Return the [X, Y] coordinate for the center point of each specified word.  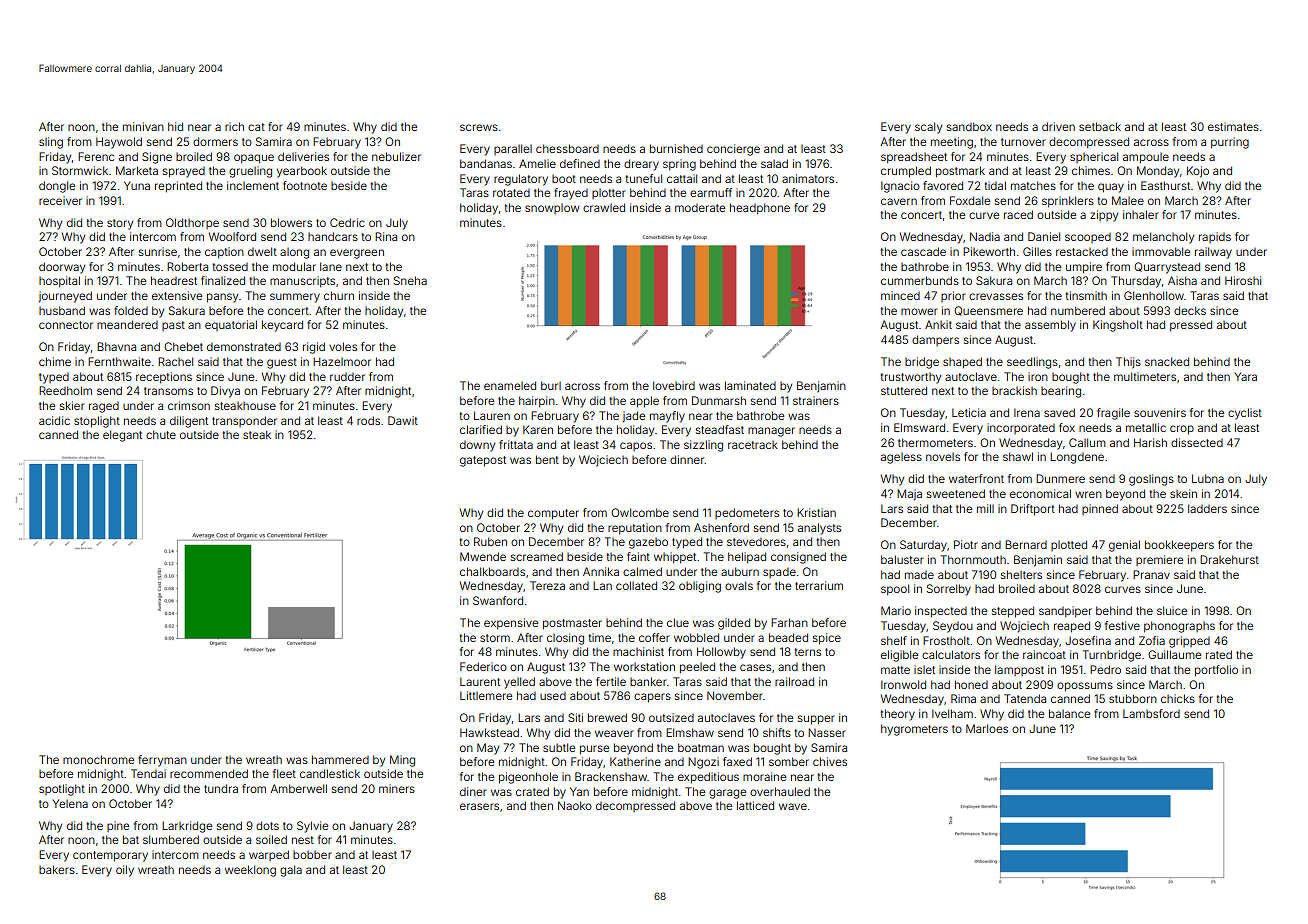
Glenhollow [1154, 295]
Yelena [70, 803]
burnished [676, 148]
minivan [143, 126]
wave [793, 806]
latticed [755, 805]
